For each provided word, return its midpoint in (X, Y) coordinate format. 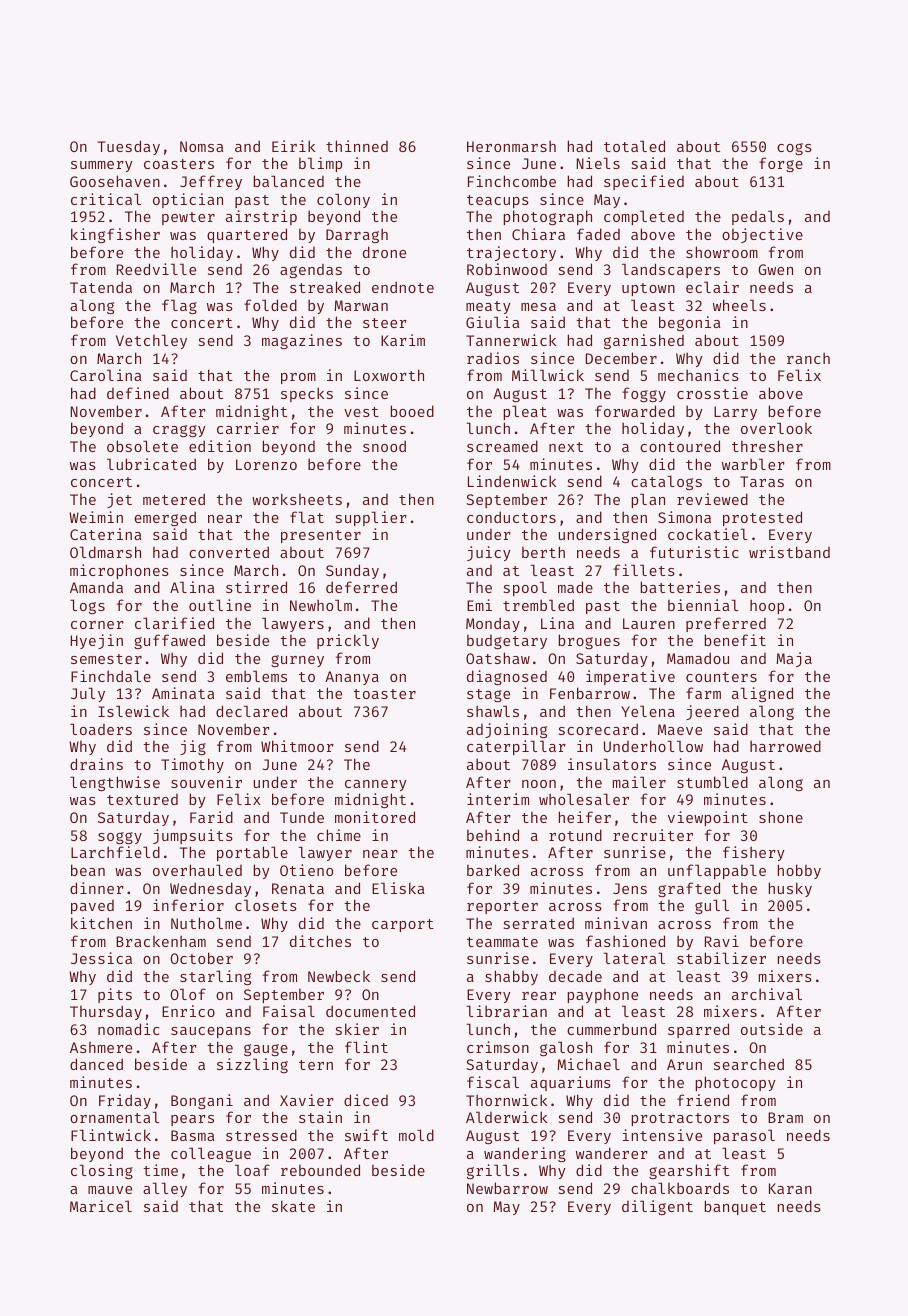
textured (142, 799)
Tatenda (101, 287)
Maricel (101, 1206)
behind (493, 835)
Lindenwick (512, 481)
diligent (657, 1207)
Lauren (649, 623)
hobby (799, 871)
